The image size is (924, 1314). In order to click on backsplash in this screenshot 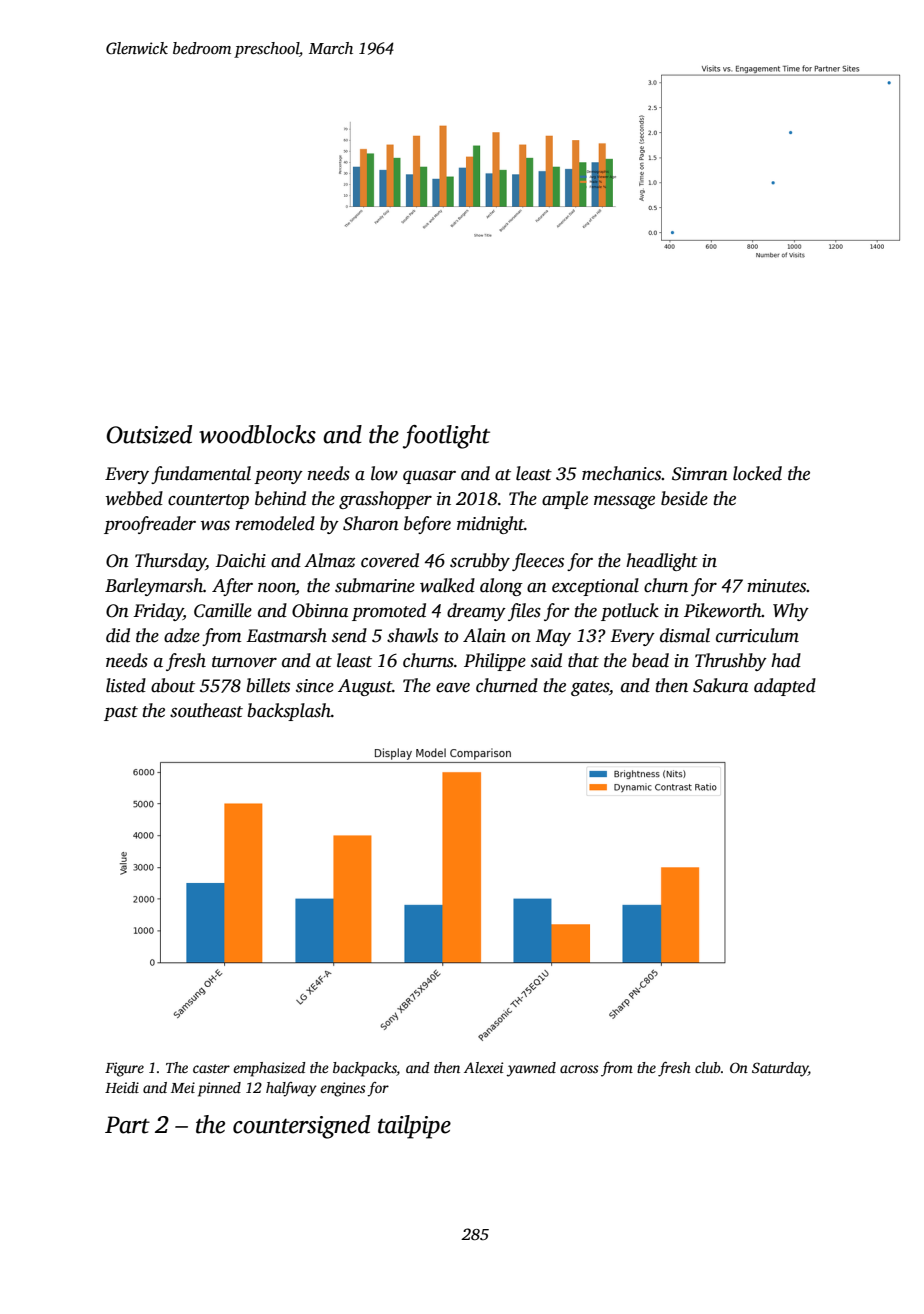, I will do `click(289, 712)`.
